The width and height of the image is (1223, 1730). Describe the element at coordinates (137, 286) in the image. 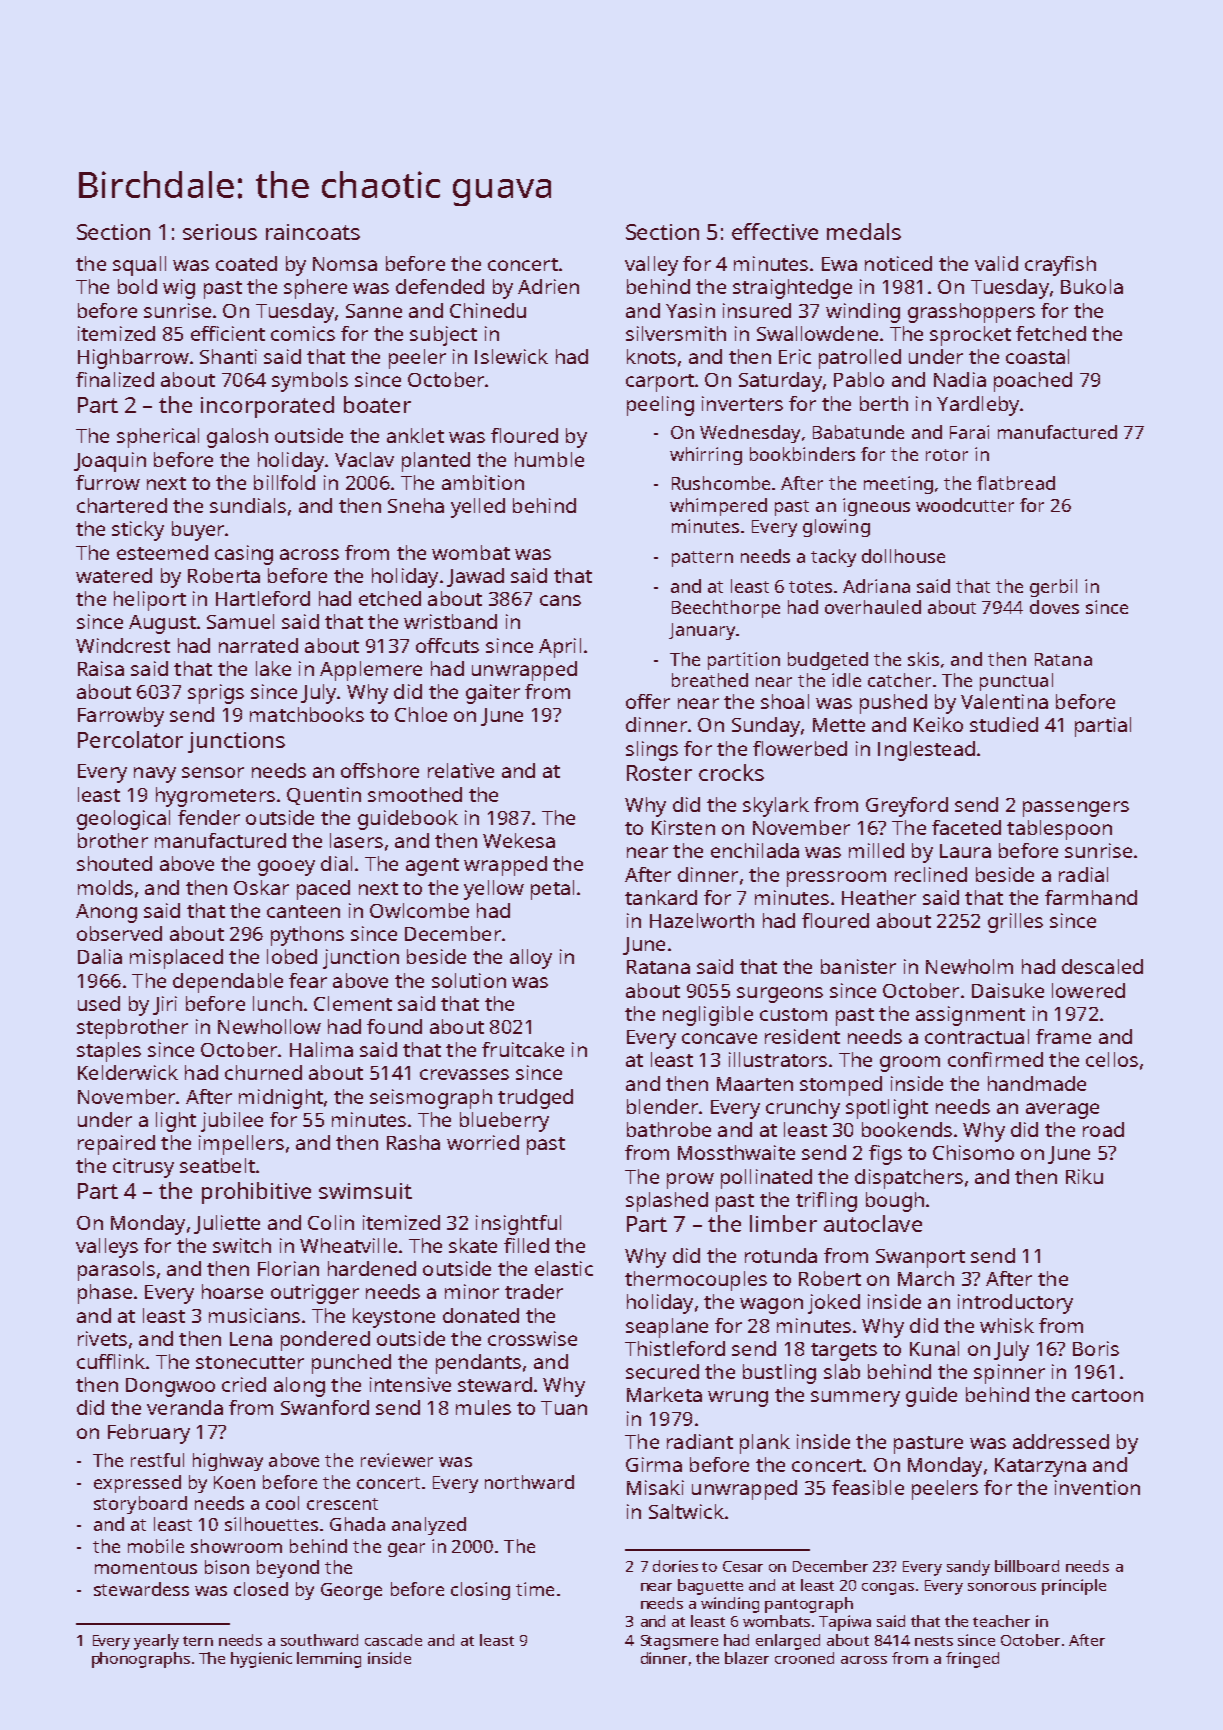

I see `bold` at that location.
